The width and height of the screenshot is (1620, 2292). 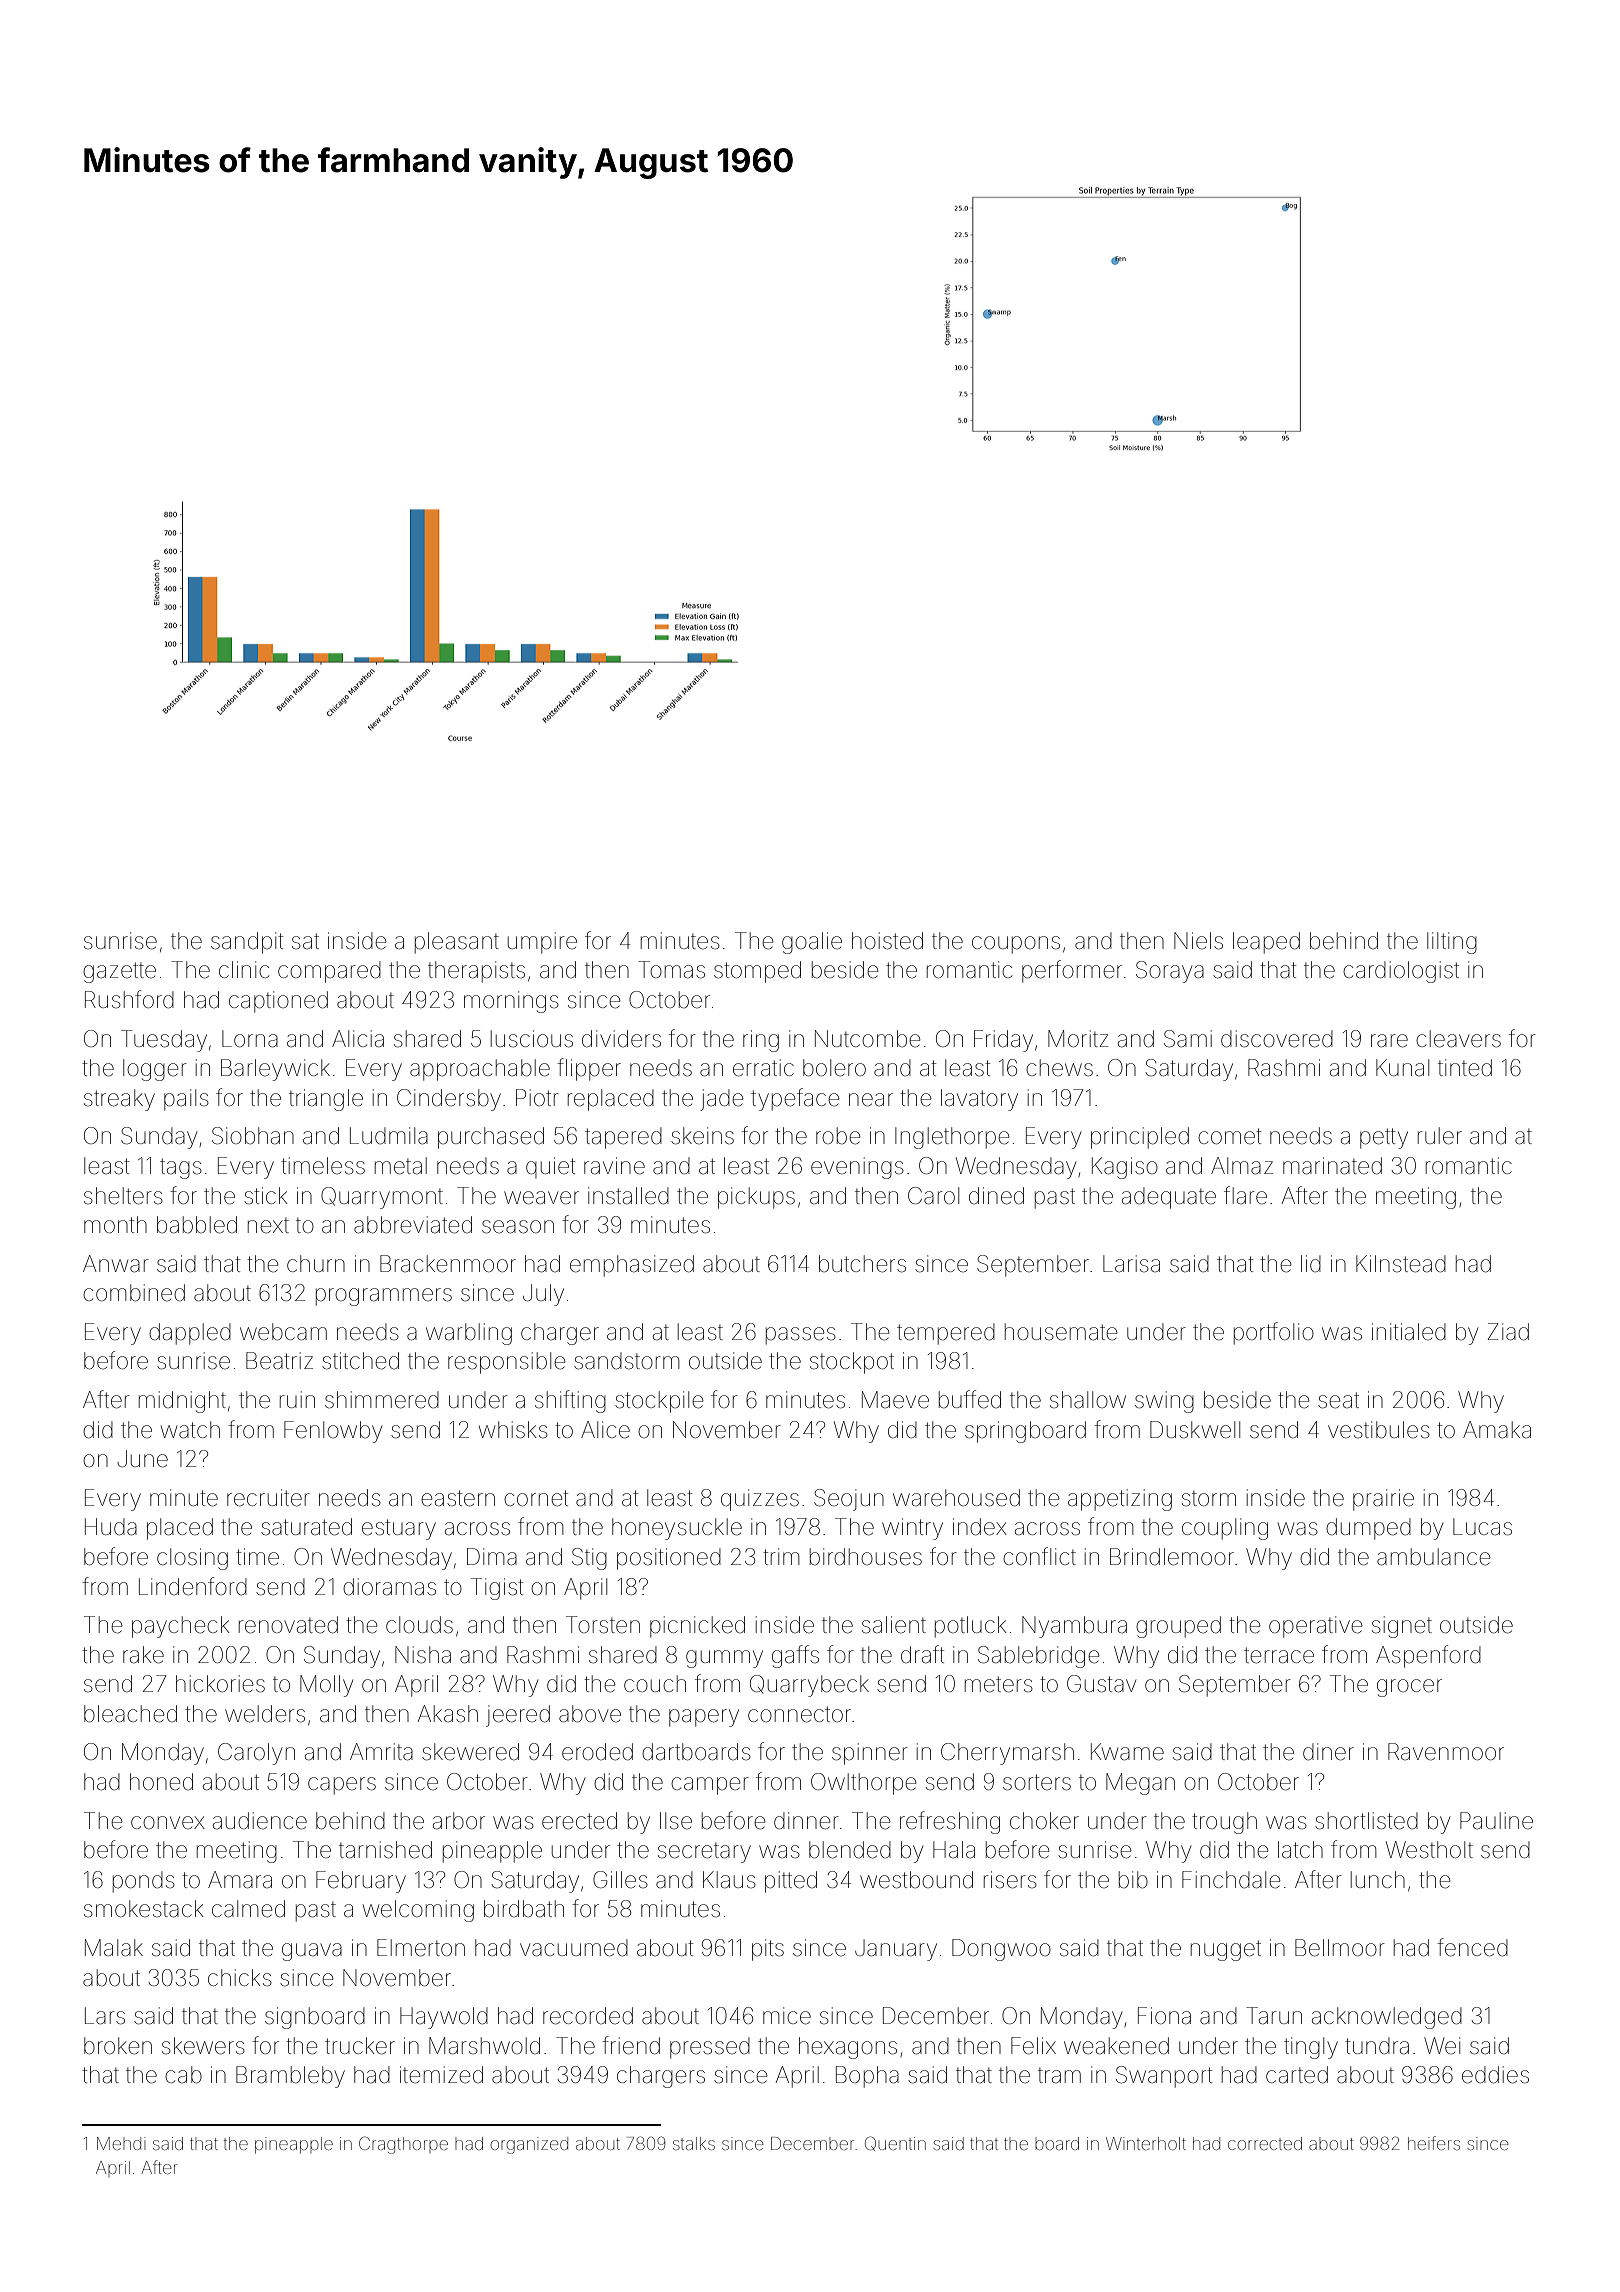 I want to click on stockpile, so click(x=659, y=1402).
